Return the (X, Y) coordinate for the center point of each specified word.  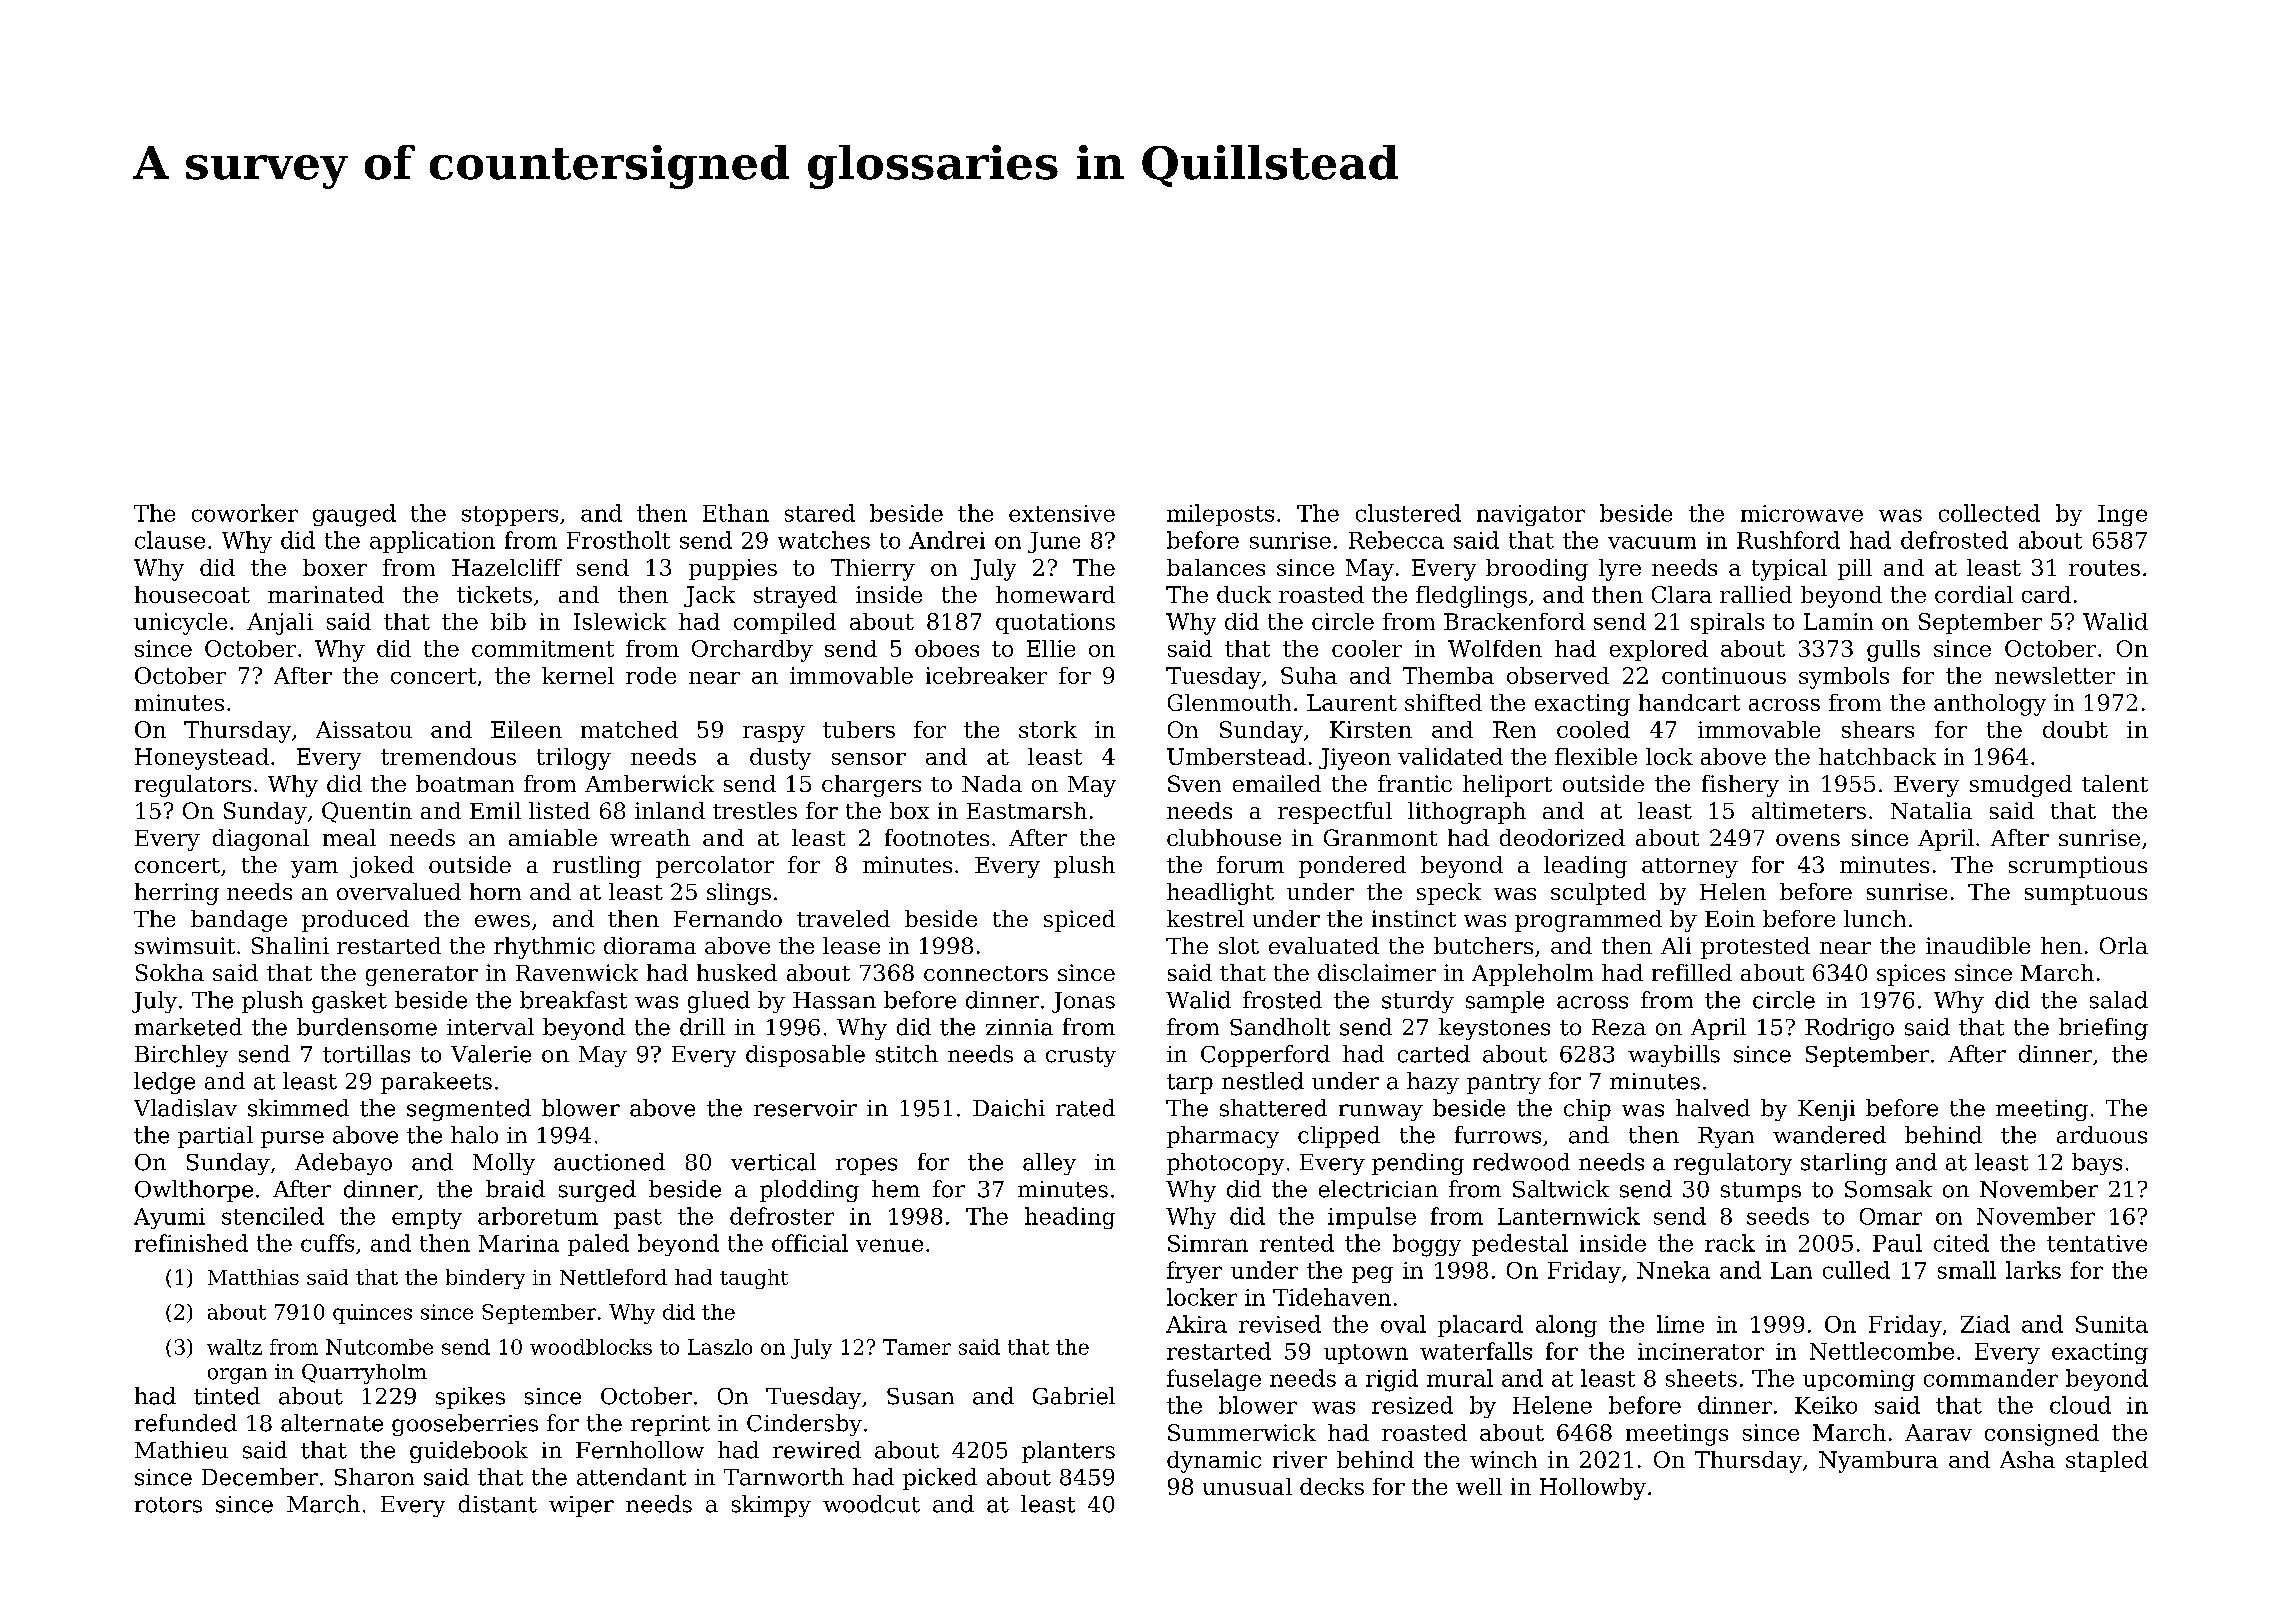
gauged (354, 515)
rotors (168, 1505)
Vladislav (185, 1108)
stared (820, 513)
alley (1049, 1164)
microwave (1802, 513)
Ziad (1985, 1324)
